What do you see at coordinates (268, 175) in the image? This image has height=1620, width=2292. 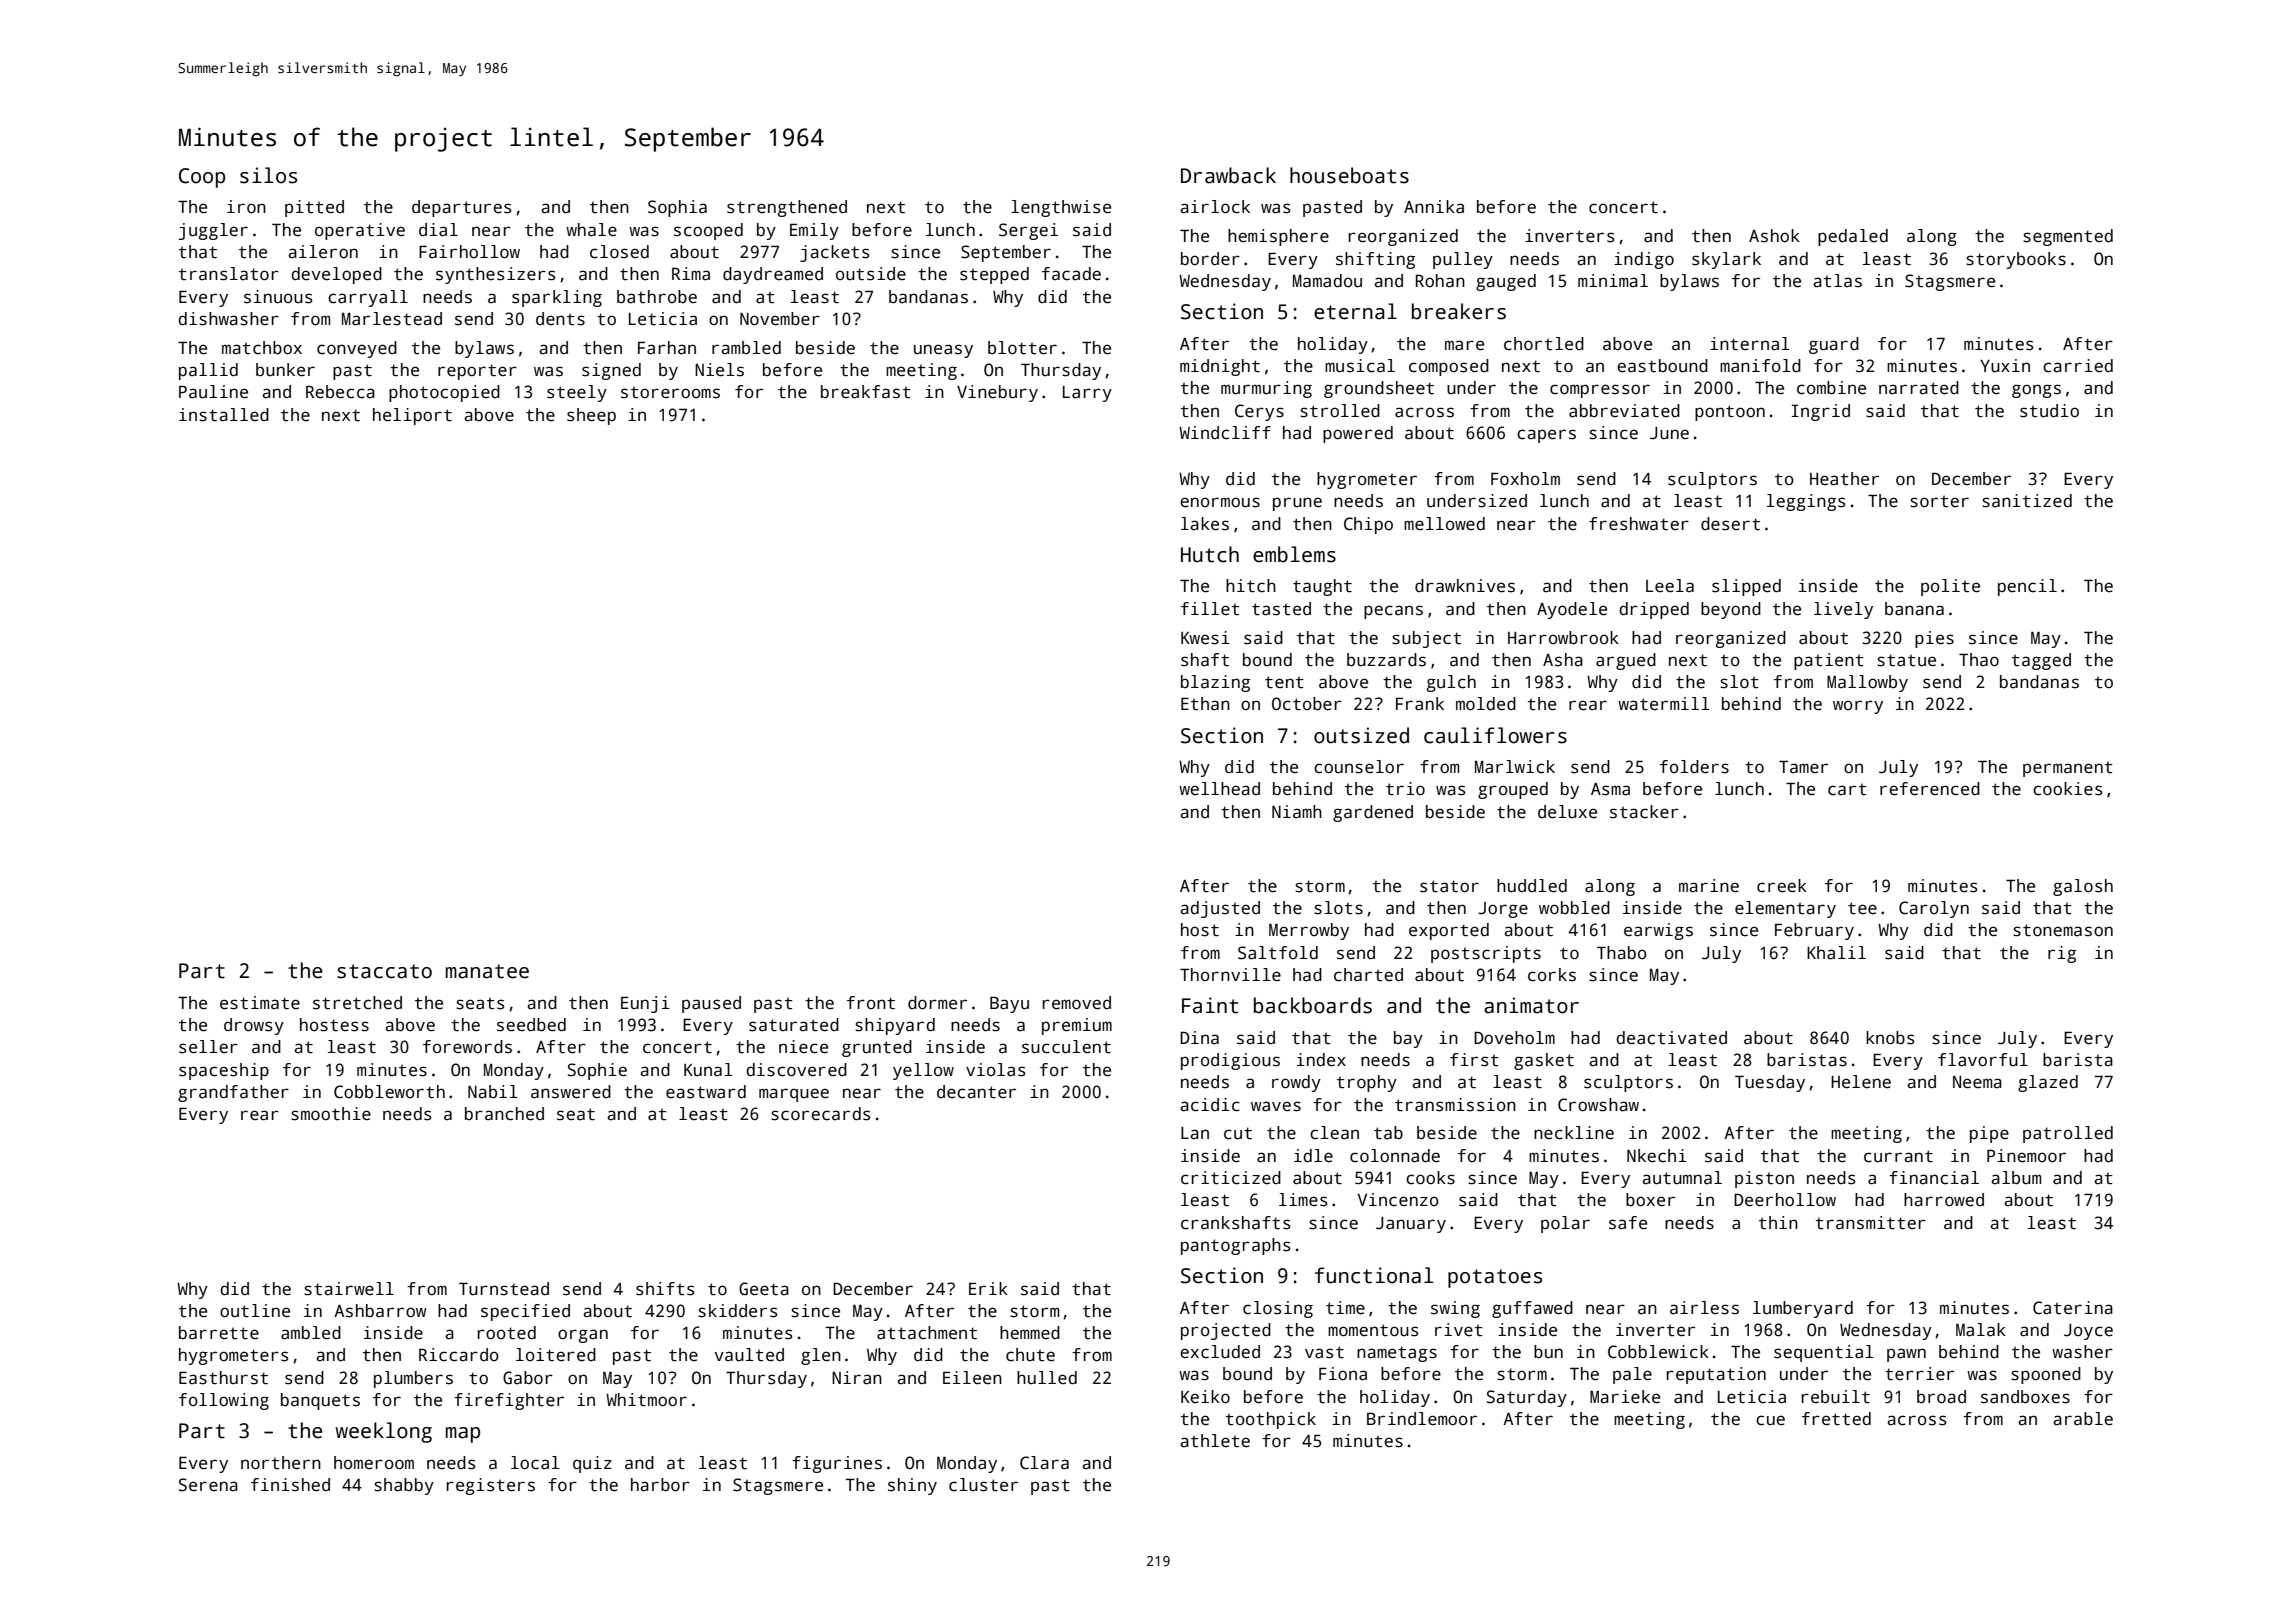 I see `silos` at bounding box center [268, 175].
